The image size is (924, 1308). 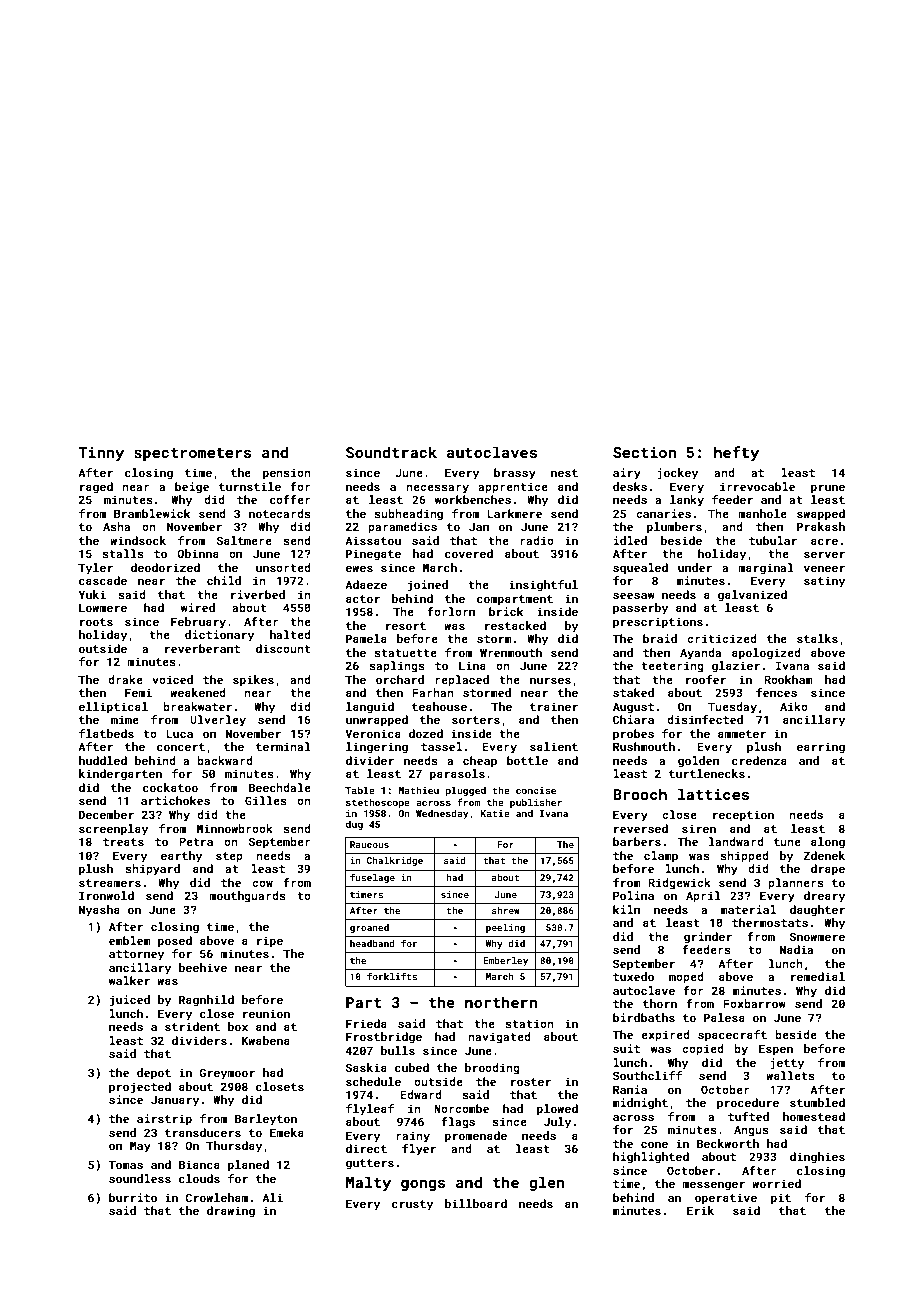 I want to click on billboard, so click(x=476, y=1203).
